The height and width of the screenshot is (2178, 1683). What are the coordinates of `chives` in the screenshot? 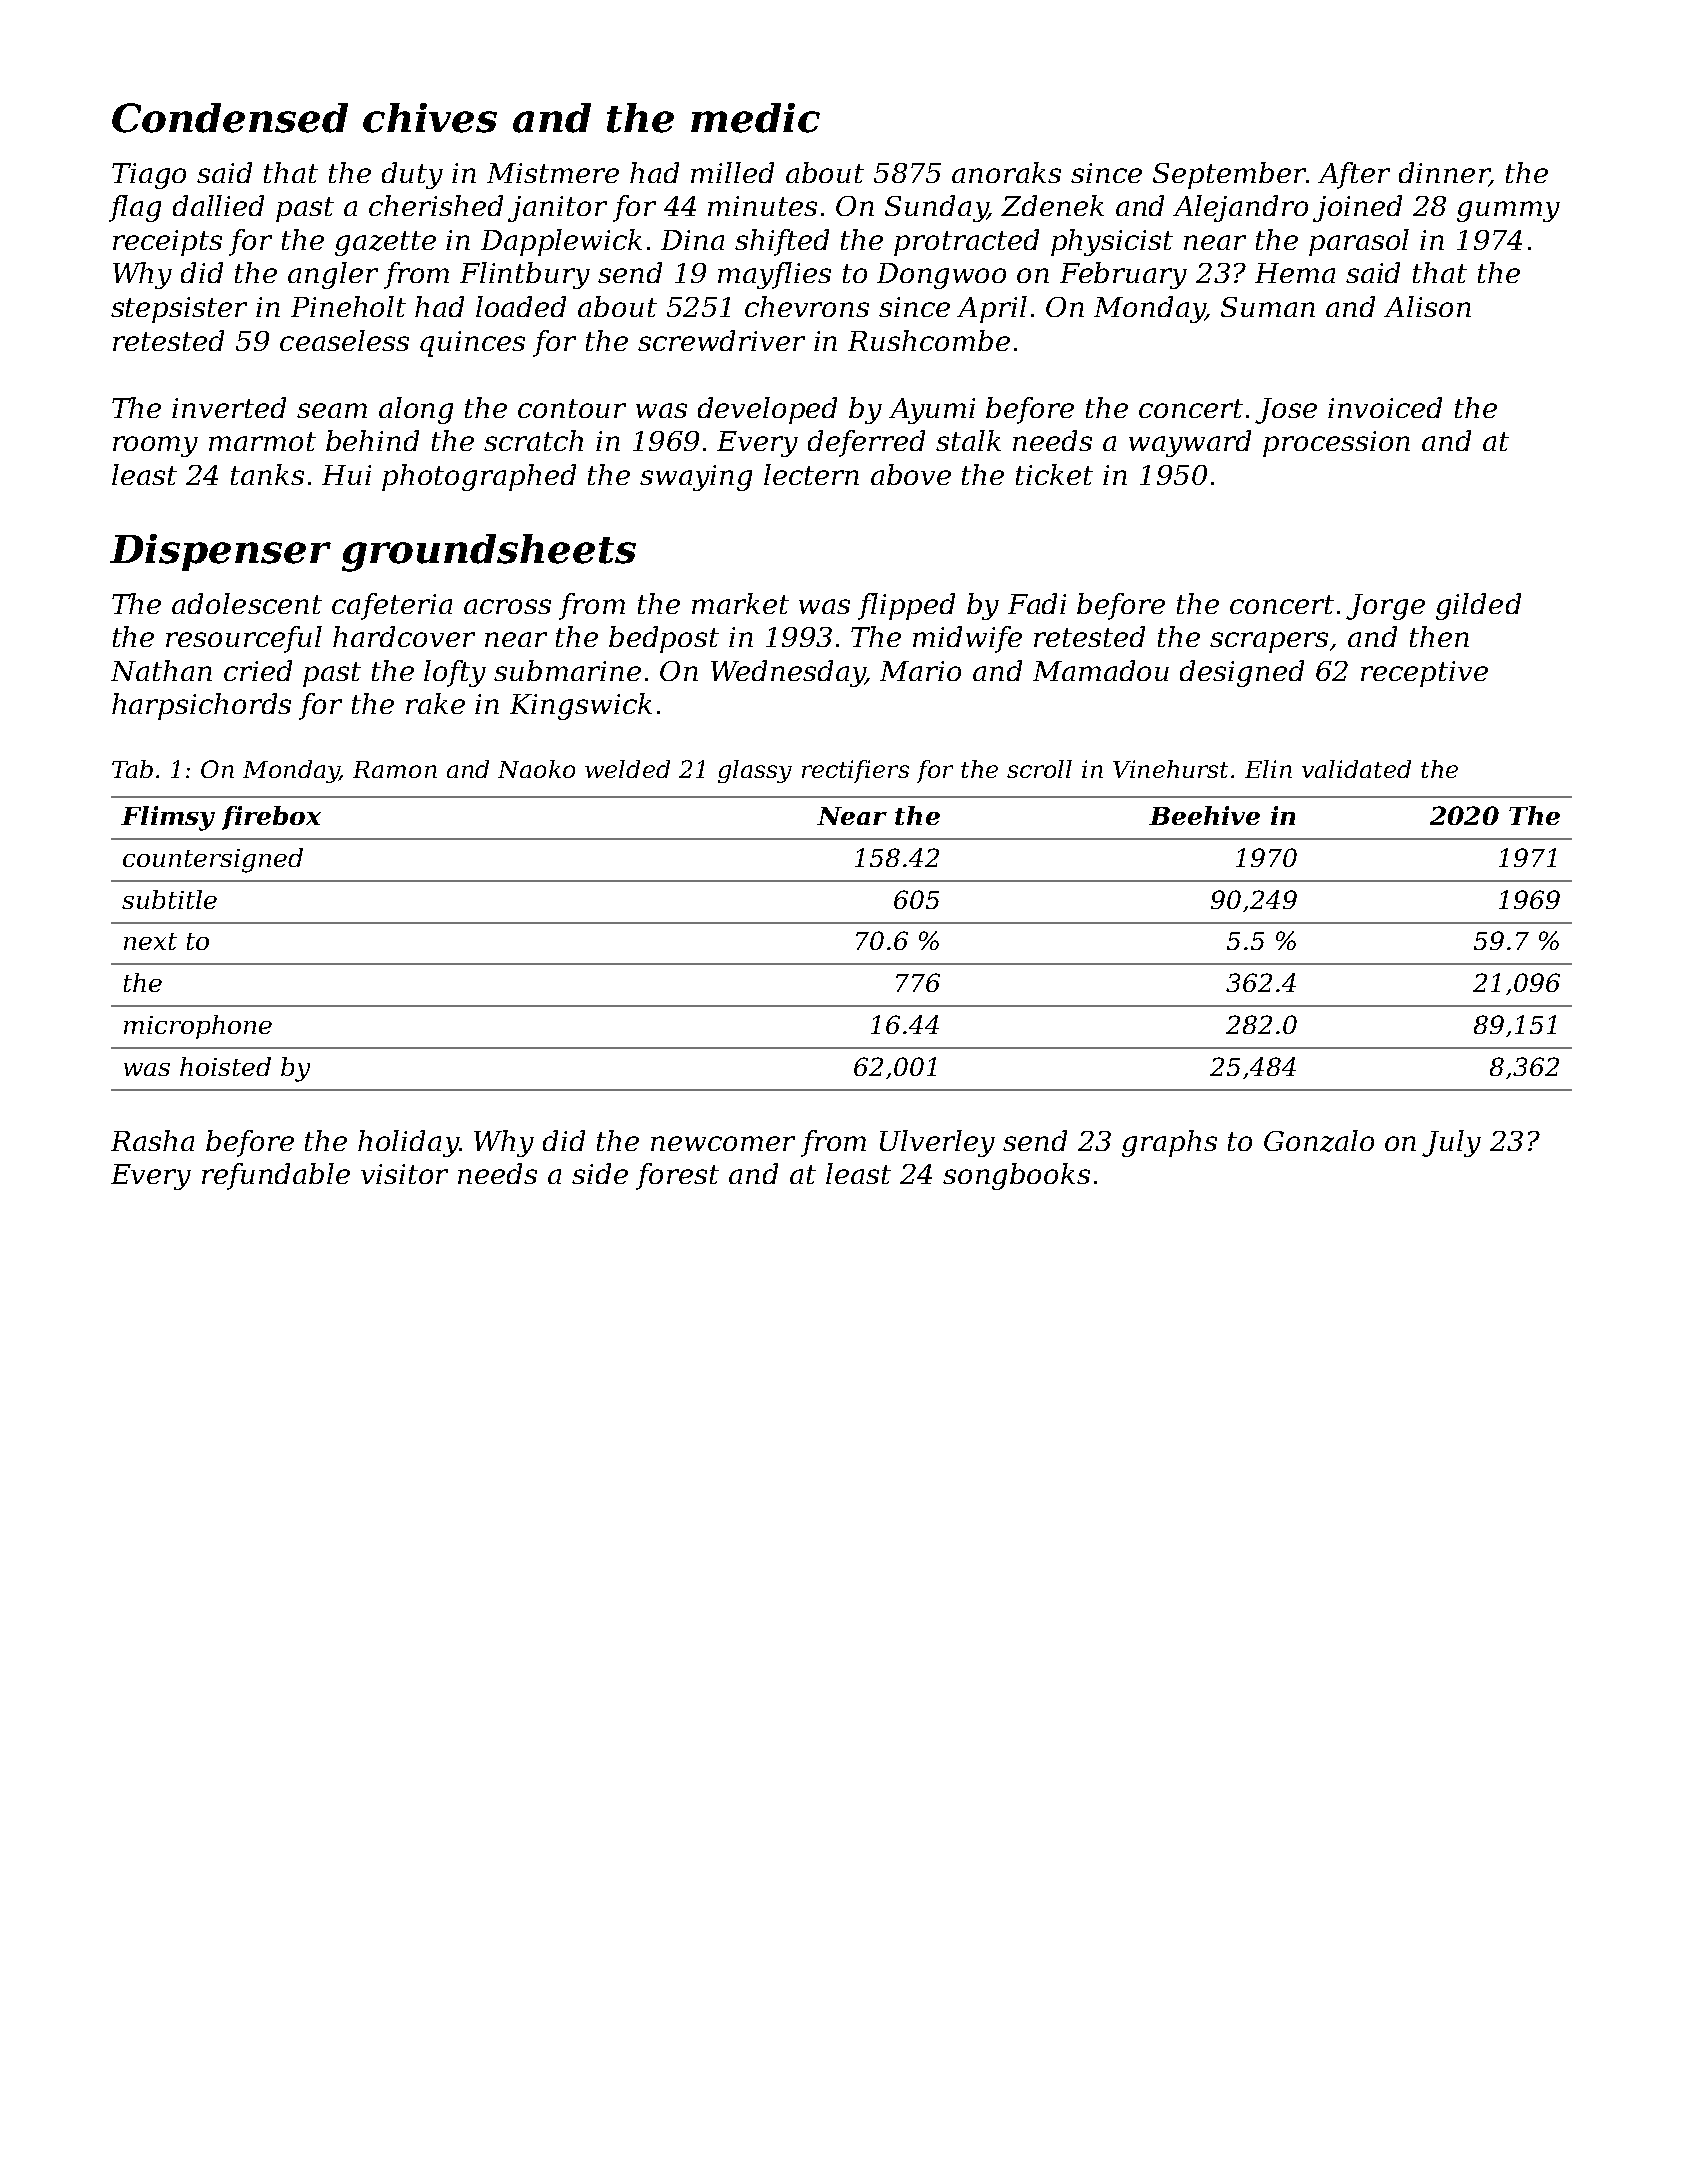 It's located at (430, 118).
